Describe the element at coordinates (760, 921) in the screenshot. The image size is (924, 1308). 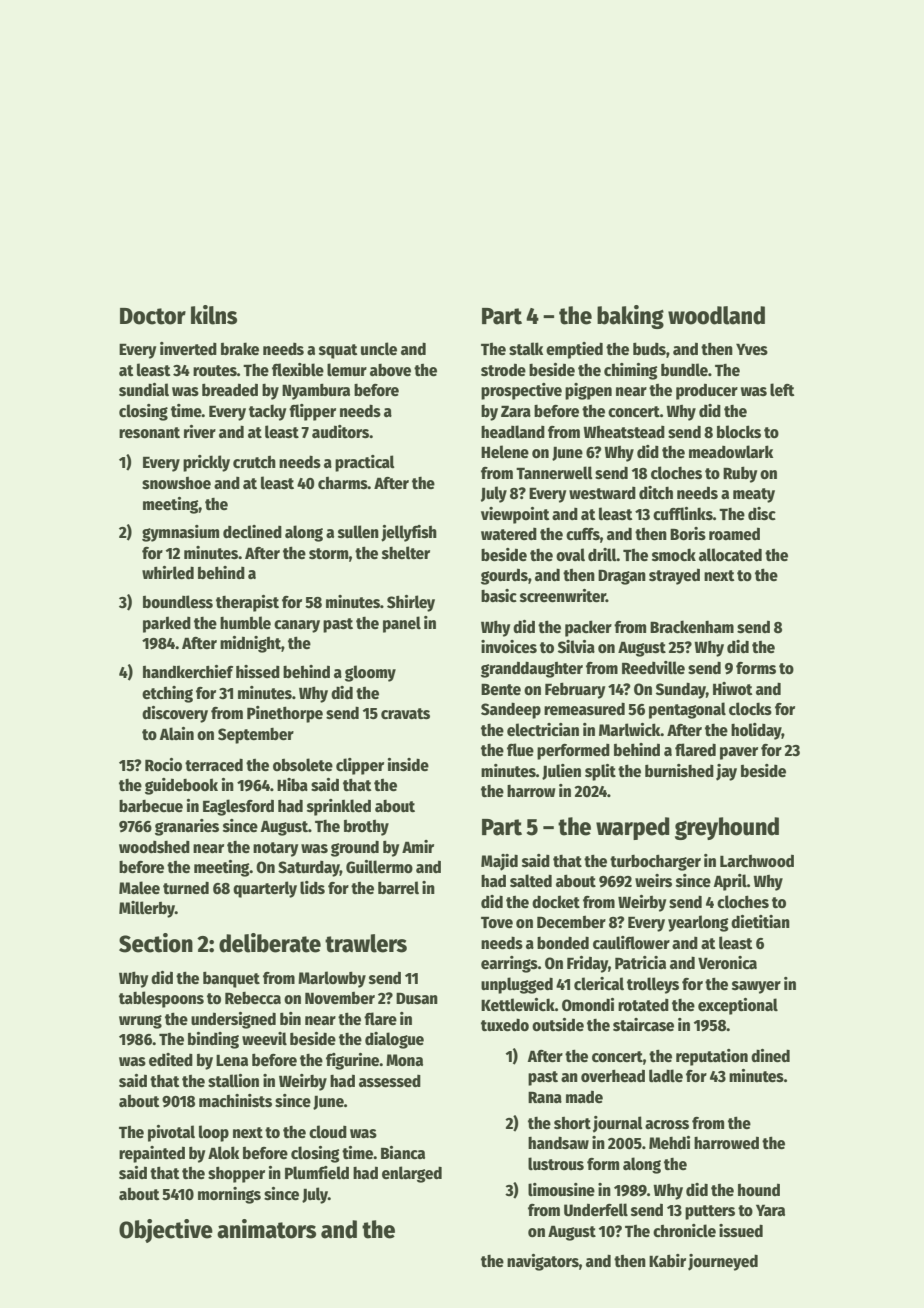
I see `dietitian` at that location.
